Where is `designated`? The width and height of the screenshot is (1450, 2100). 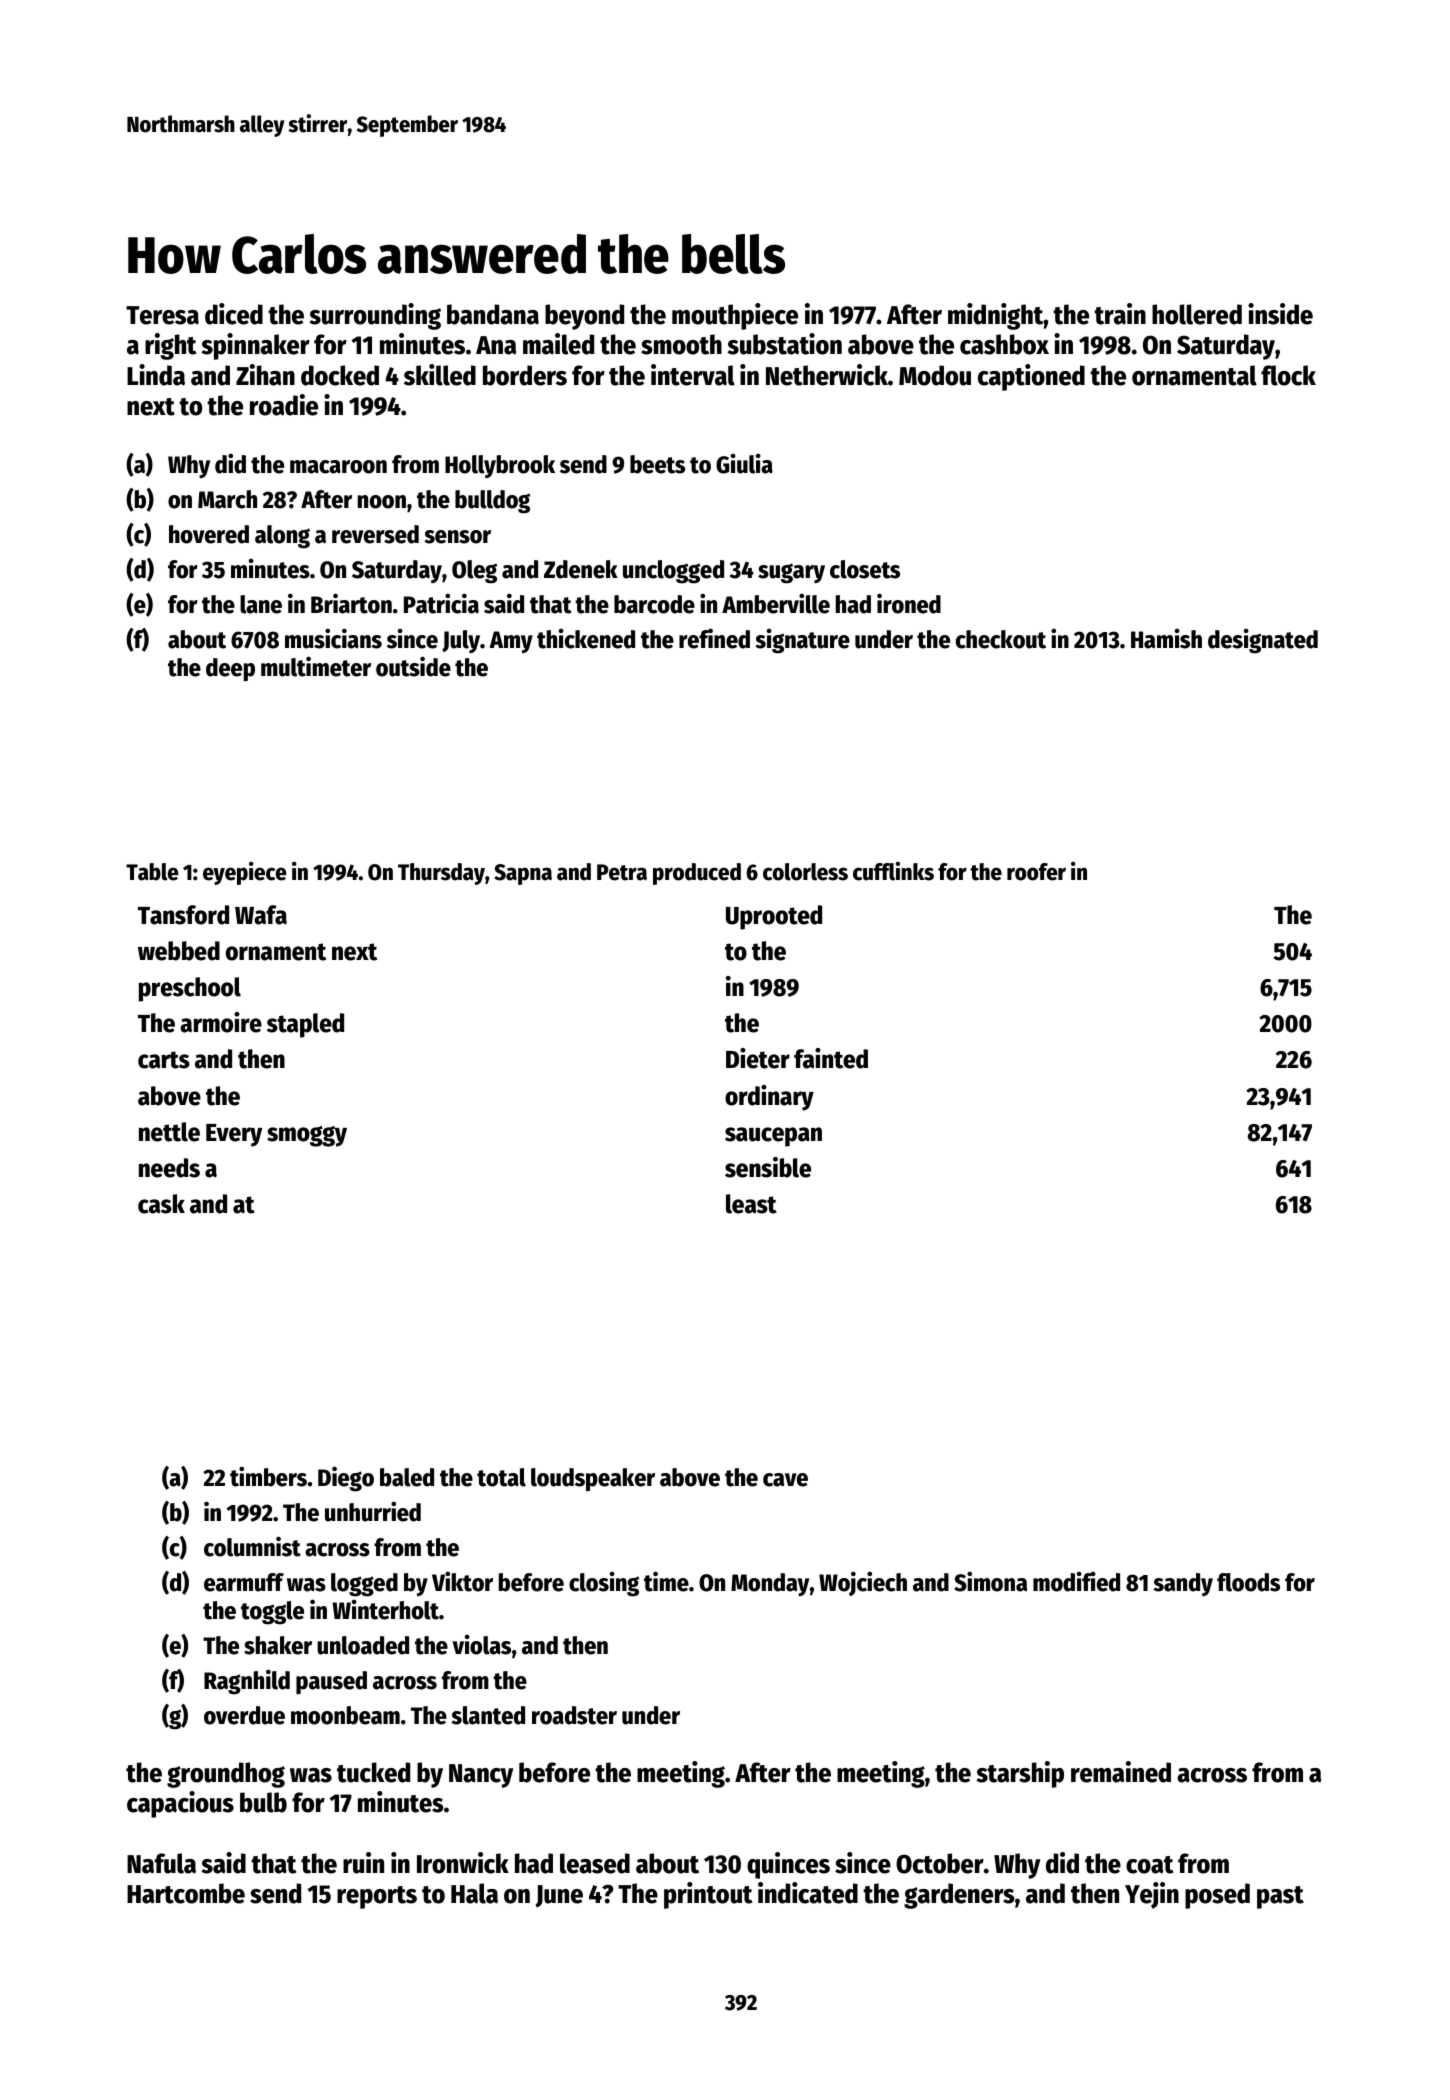 designated is located at coordinates (1263, 641).
